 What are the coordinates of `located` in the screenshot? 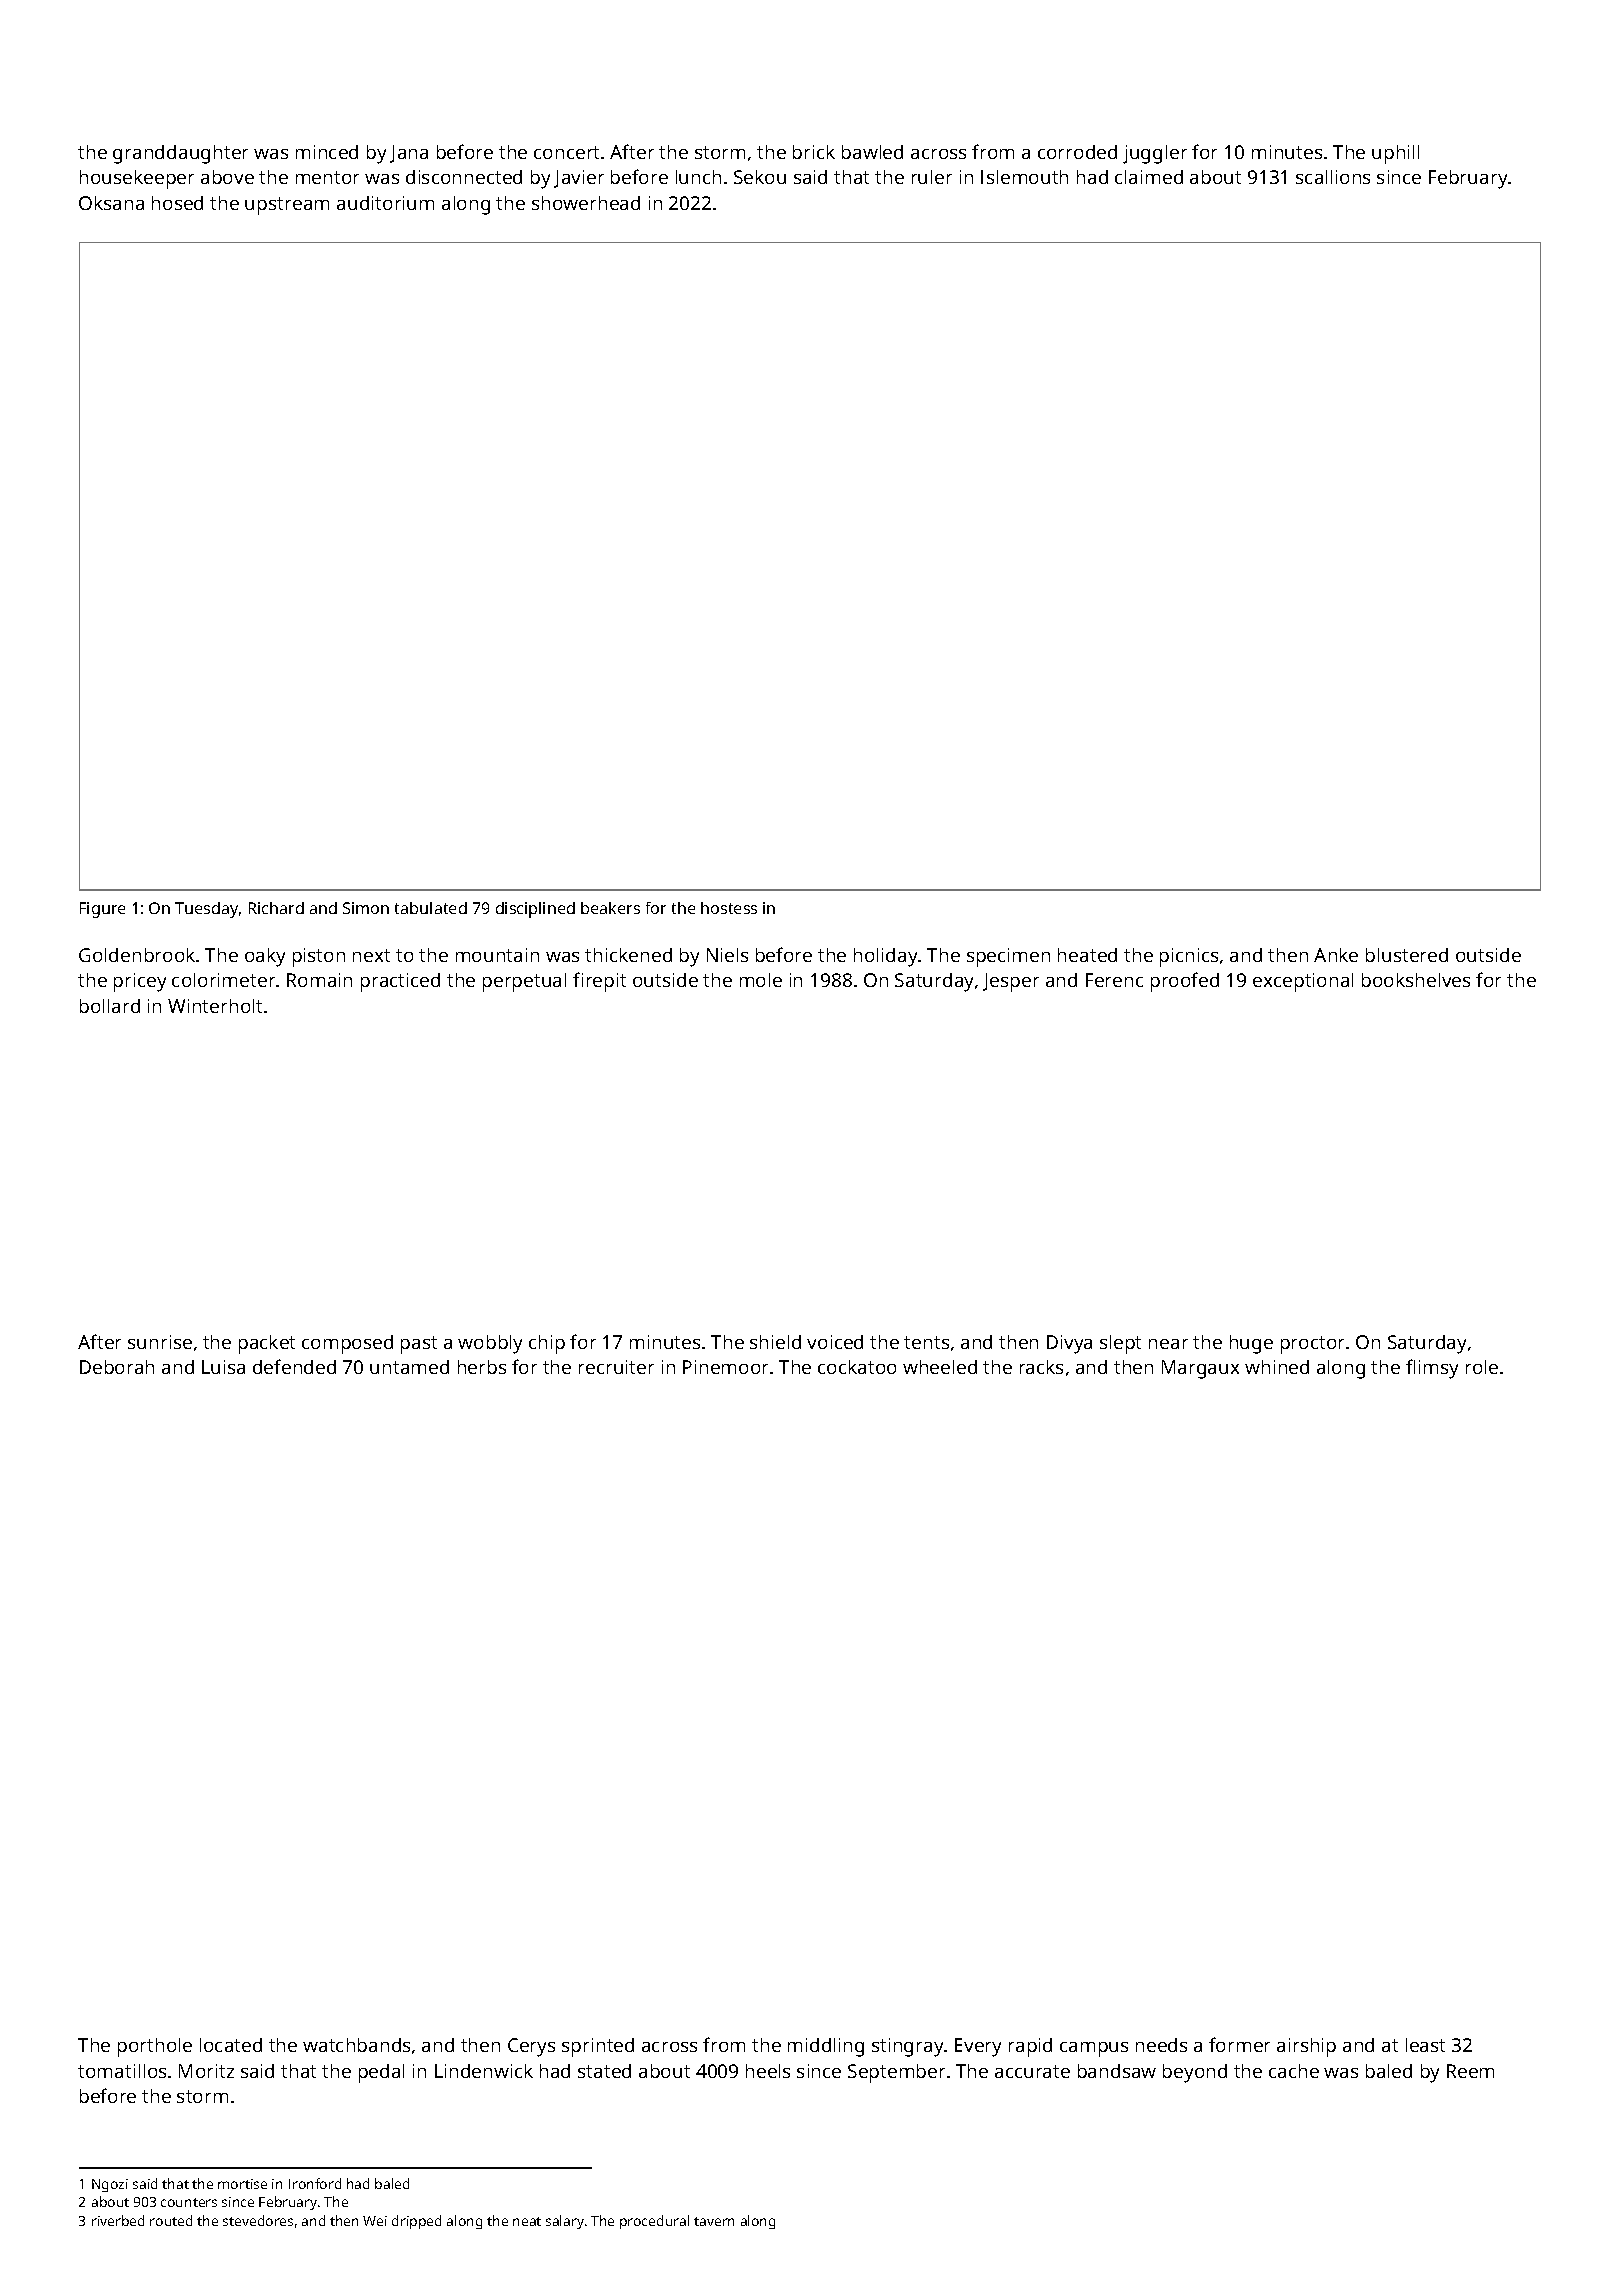 It's located at (231, 2045).
